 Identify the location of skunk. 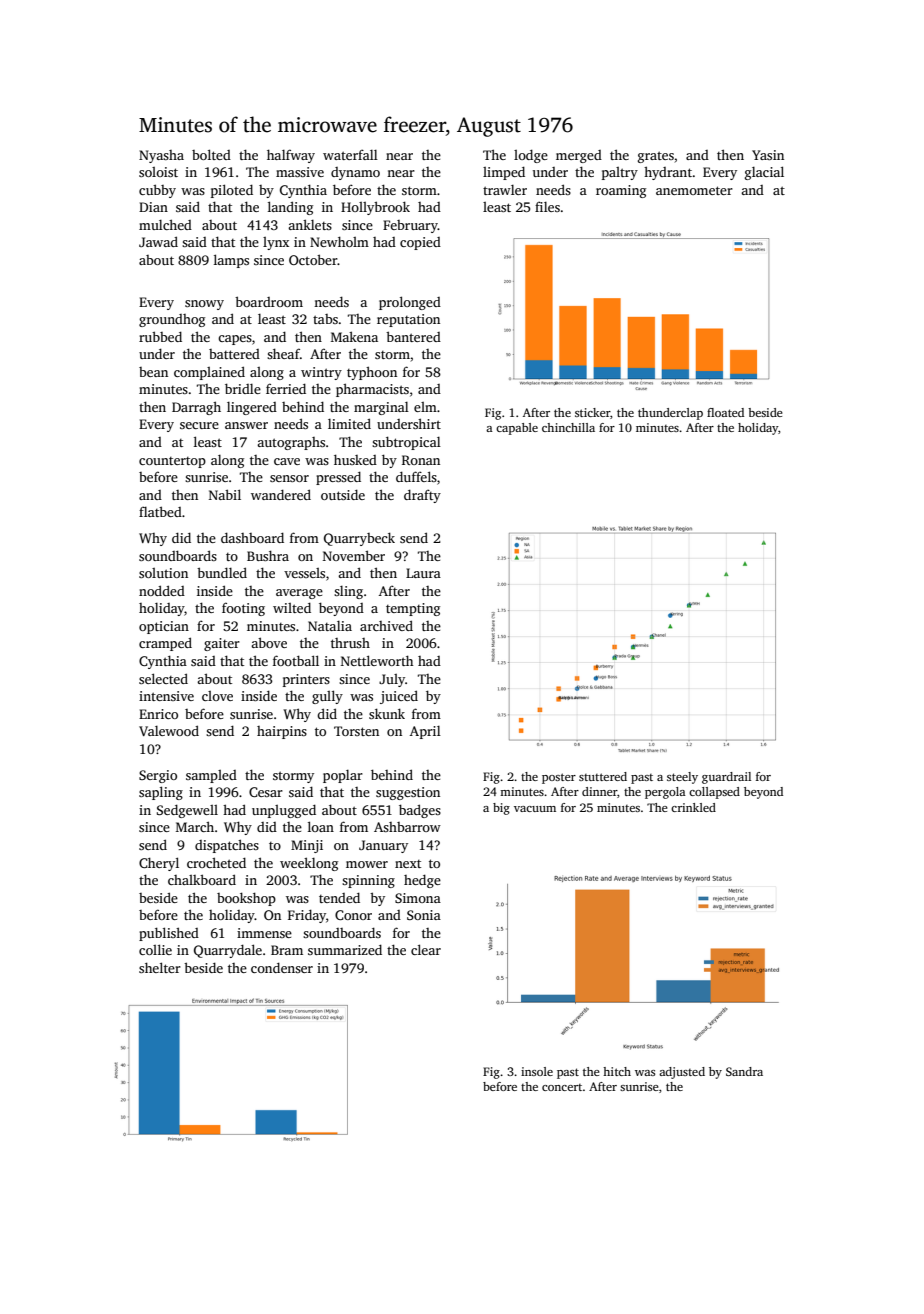
(387, 713).
